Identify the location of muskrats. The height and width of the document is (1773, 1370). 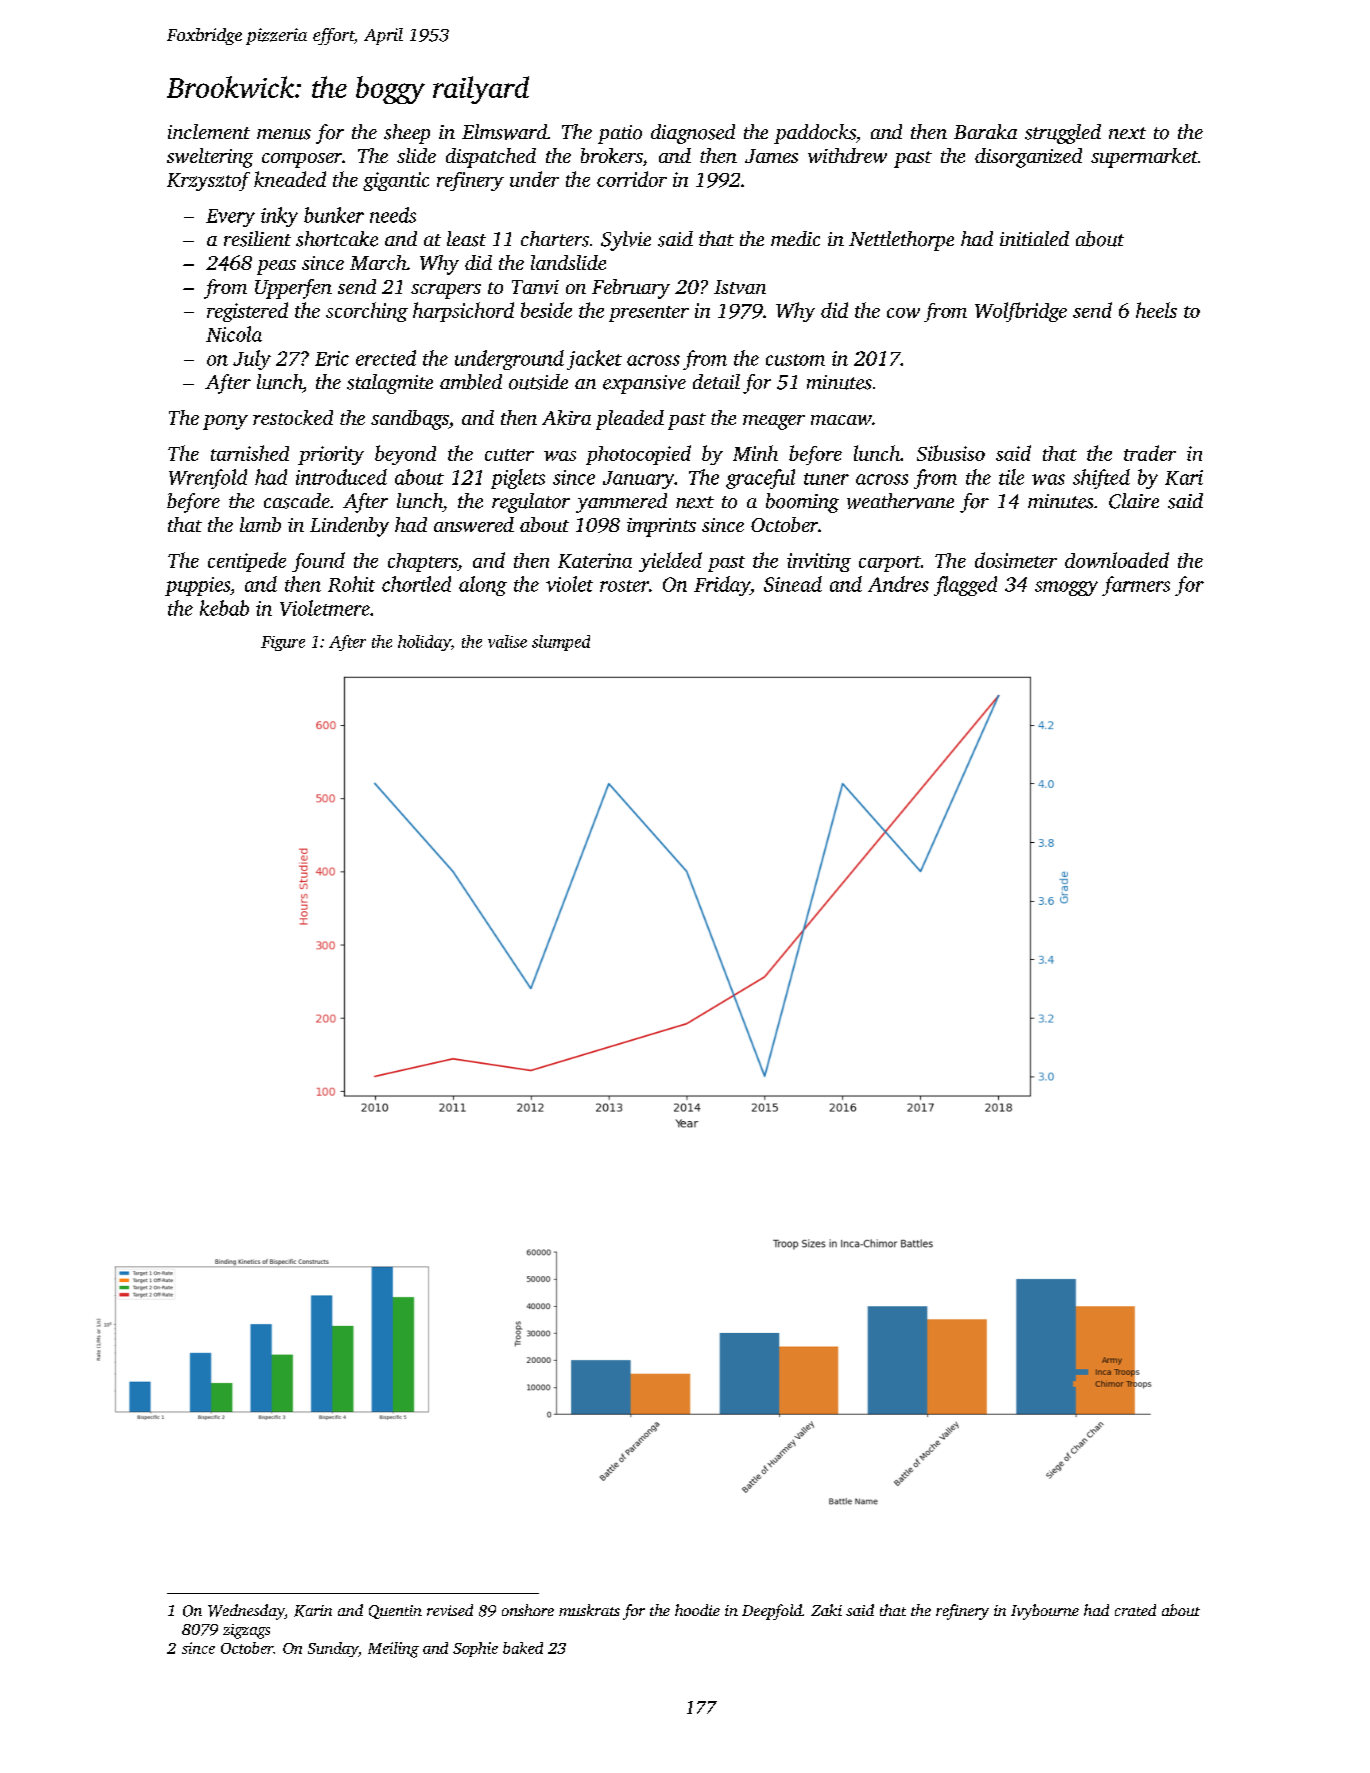
(589, 1610).
